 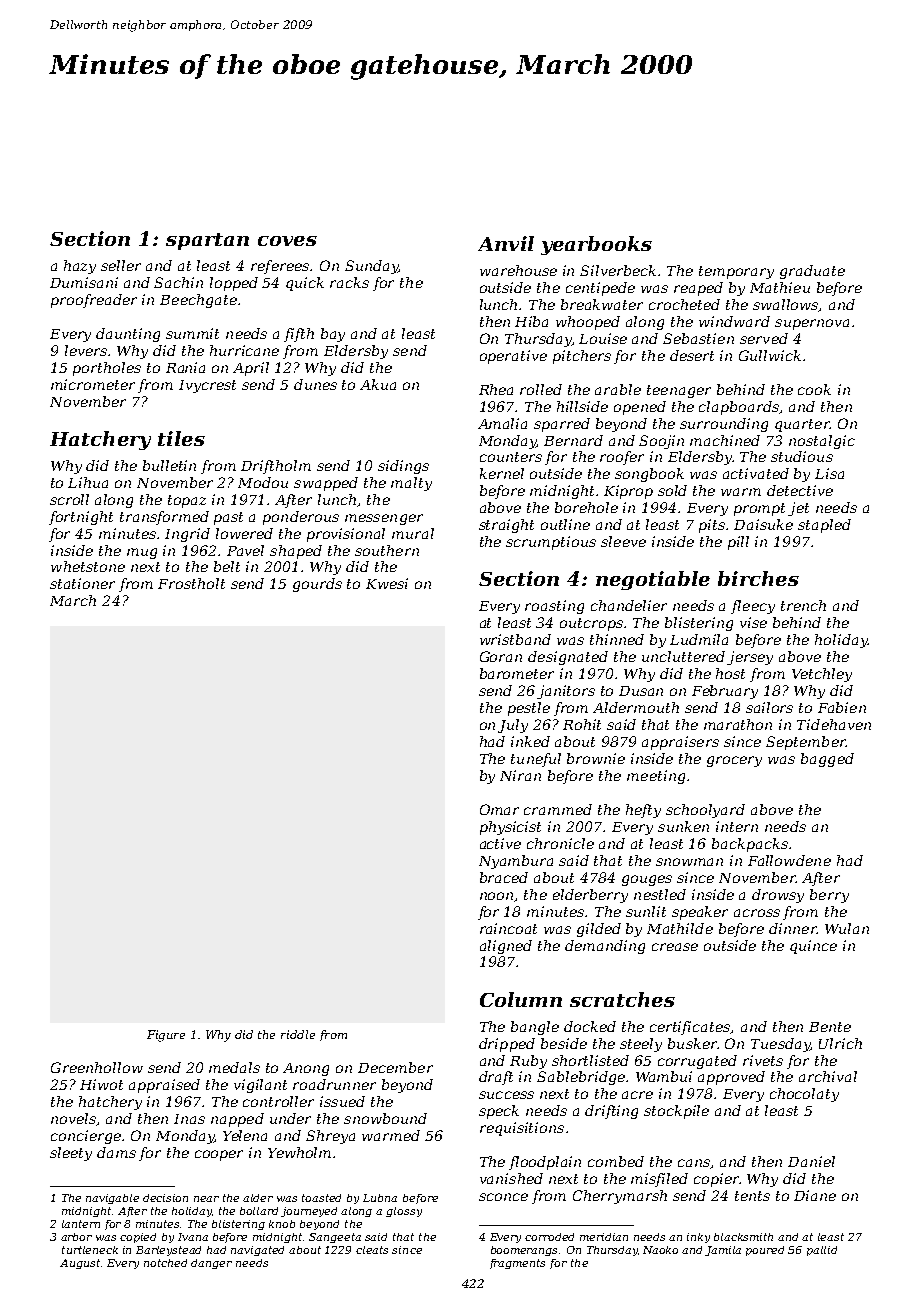 What do you see at coordinates (259, 1211) in the screenshot?
I see `bollard` at bounding box center [259, 1211].
